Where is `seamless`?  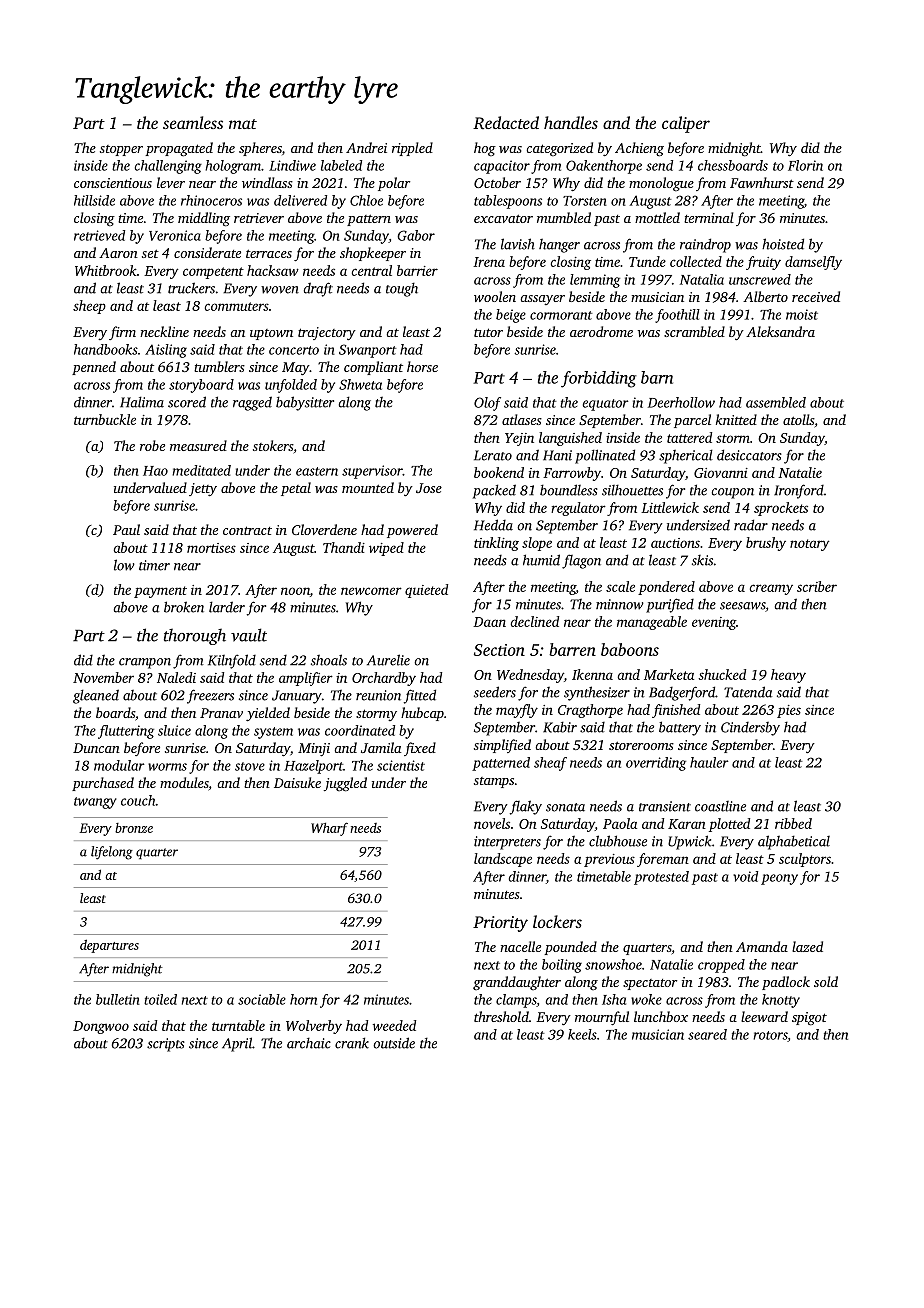 seamless is located at coordinates (193, 122).
